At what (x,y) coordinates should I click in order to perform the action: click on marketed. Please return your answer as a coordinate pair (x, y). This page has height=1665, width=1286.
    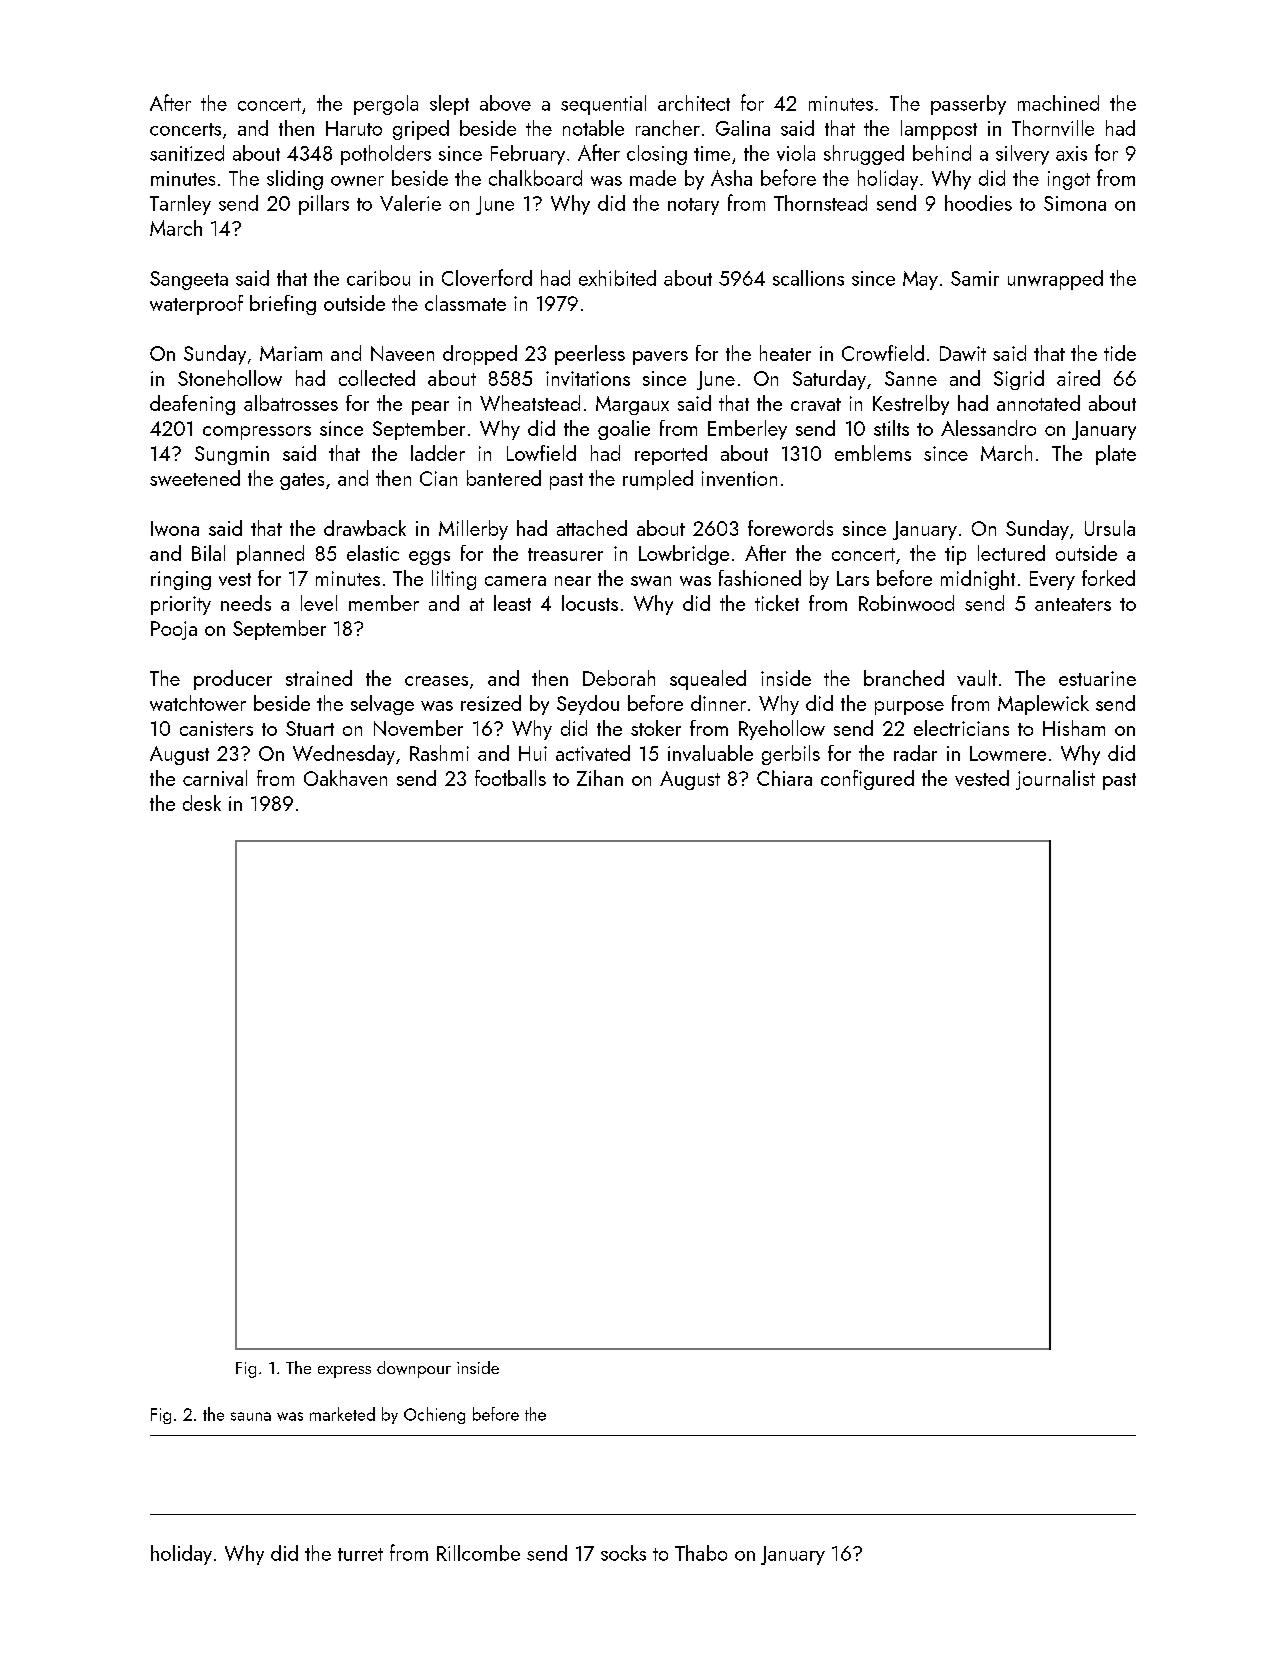
    Looking at the image, I should click on (342, 1414).
